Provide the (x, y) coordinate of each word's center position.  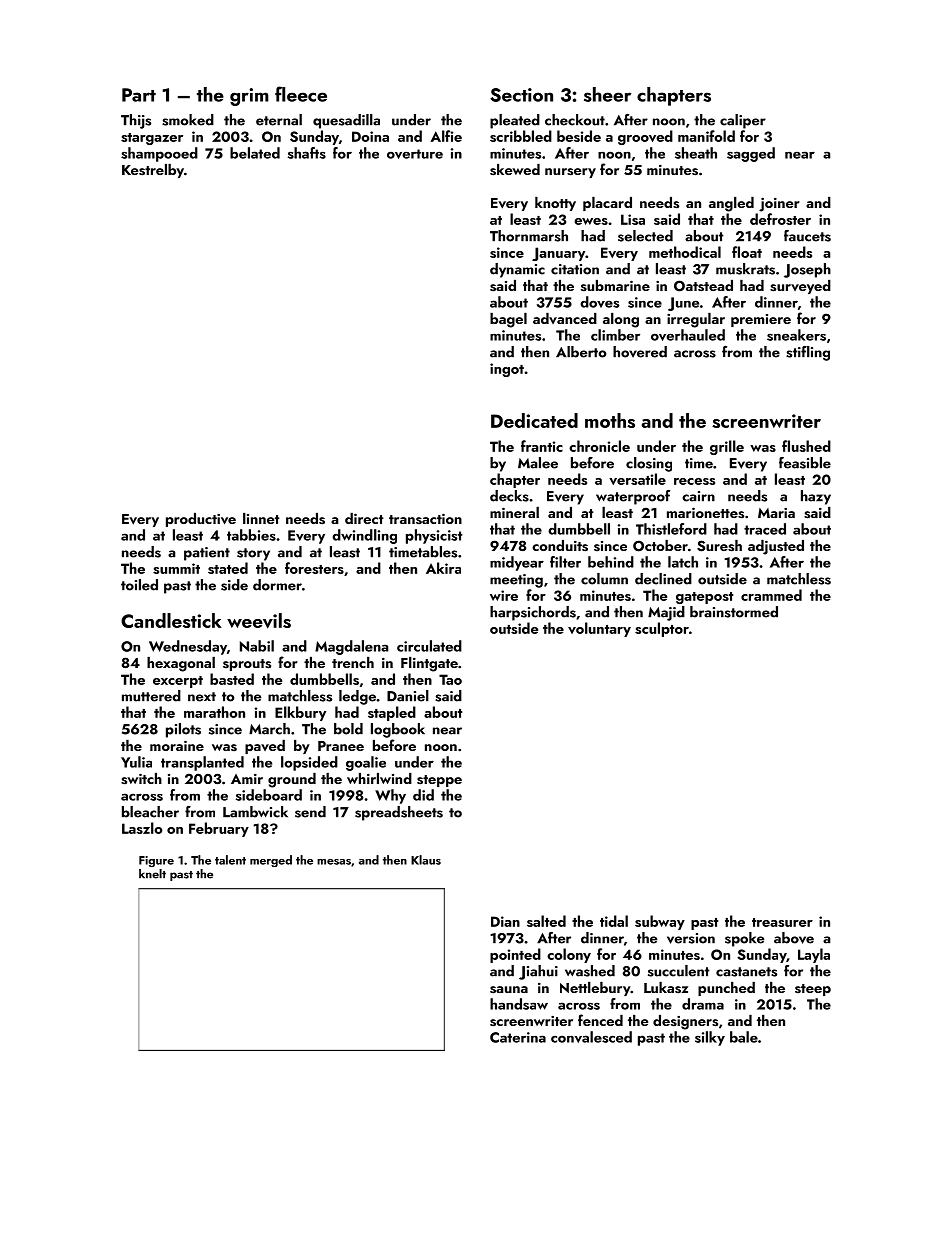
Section (521, 95)
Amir (247, 779)
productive (201, 520)
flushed (806, 446)
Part (139, 95)
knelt (152, 874)
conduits (560, 546)
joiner (779, 205)
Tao (450, 679)
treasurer (782, 922)
